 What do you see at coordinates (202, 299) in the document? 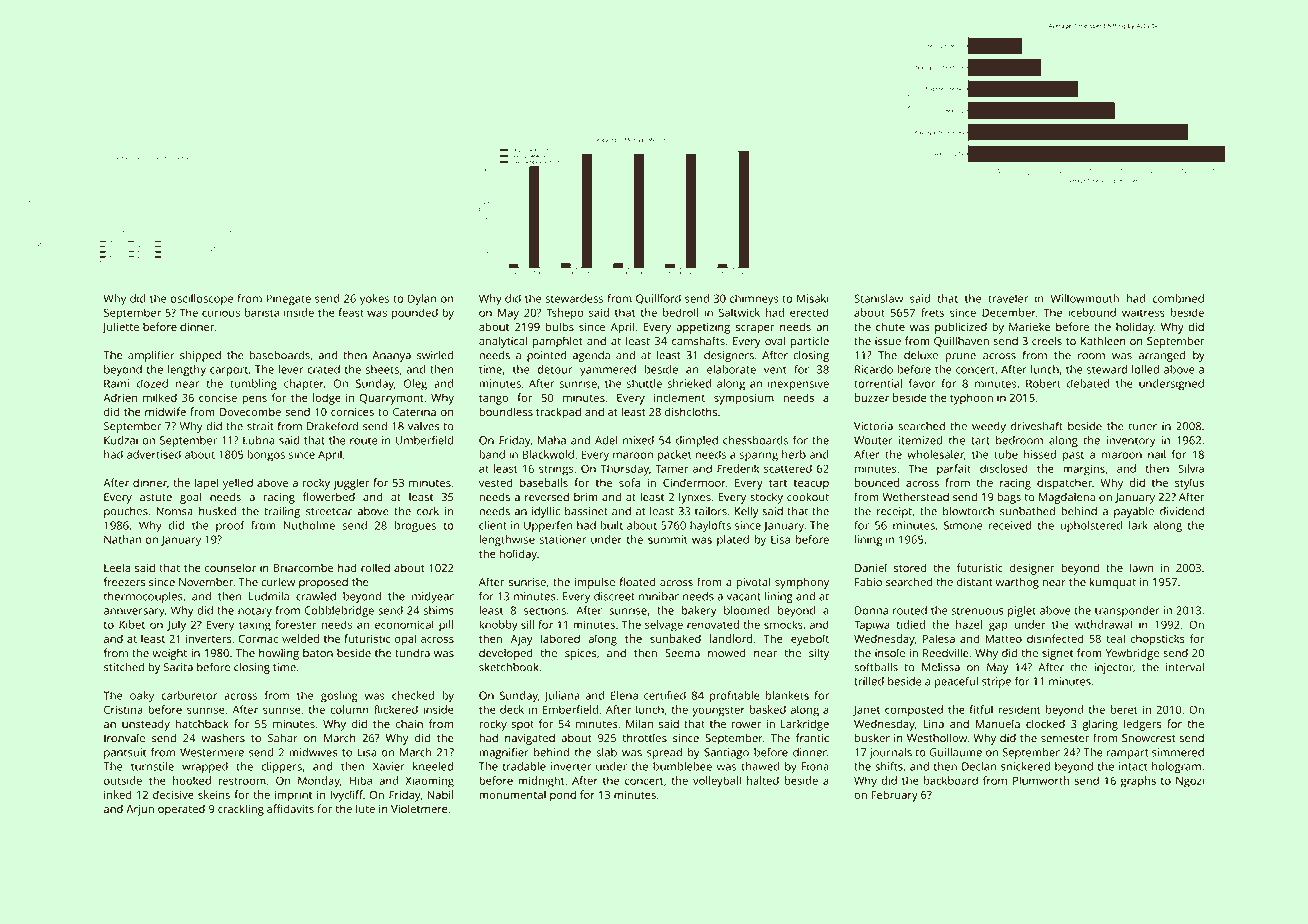
I see `oscilloscope` at bounding box center [202, 299].
